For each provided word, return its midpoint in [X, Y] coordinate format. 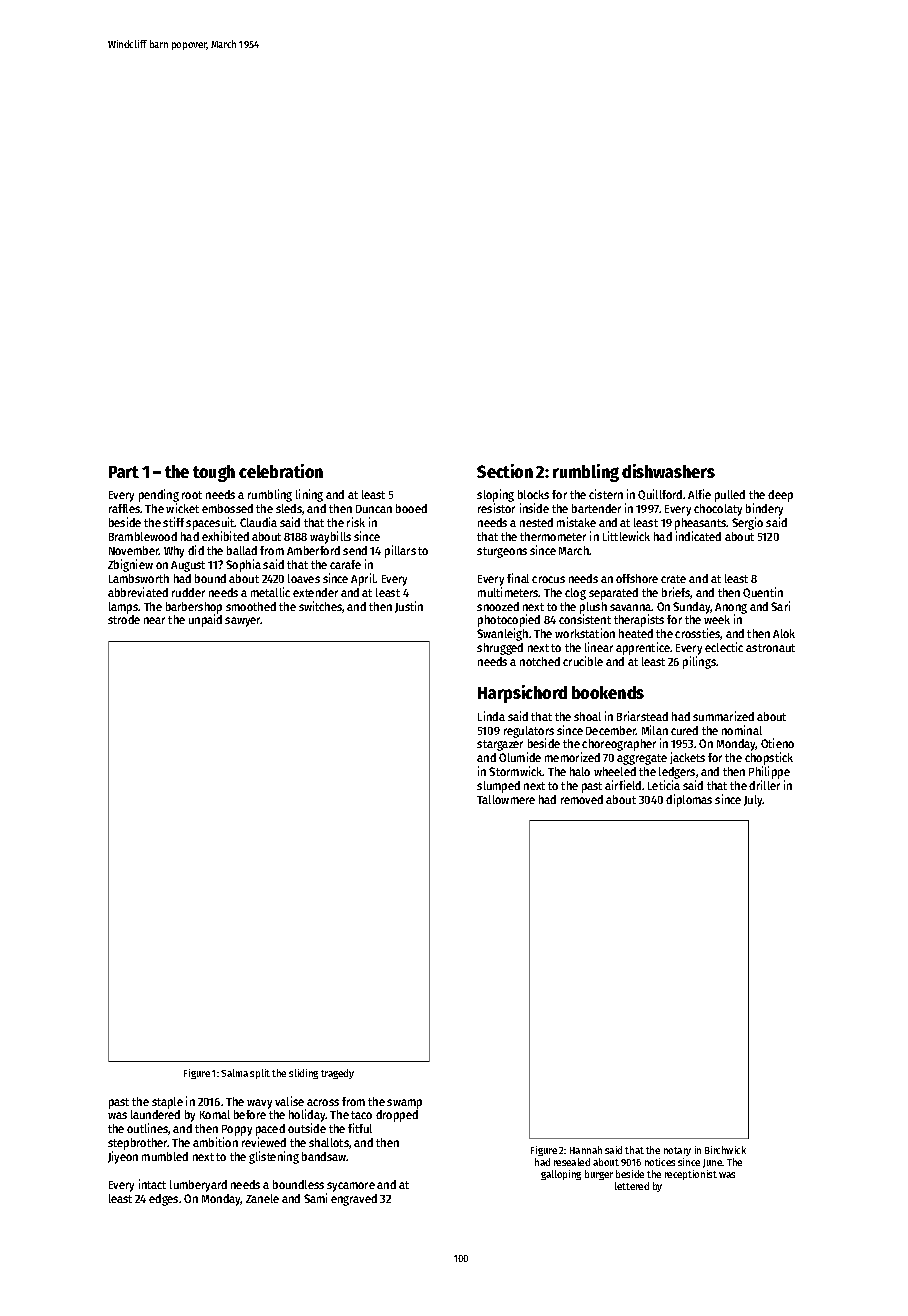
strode [124, 619]
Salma [234, 1073]
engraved [354, 1200]
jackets [687, 758]
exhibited [225, 536]
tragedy [337, 1074]
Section [505, 471]
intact [152, 1184]
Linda [491, 716]
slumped [498, 787]
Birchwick [725, 1150]
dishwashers [668, 471]
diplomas [689, 800]
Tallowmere [506, 799]
